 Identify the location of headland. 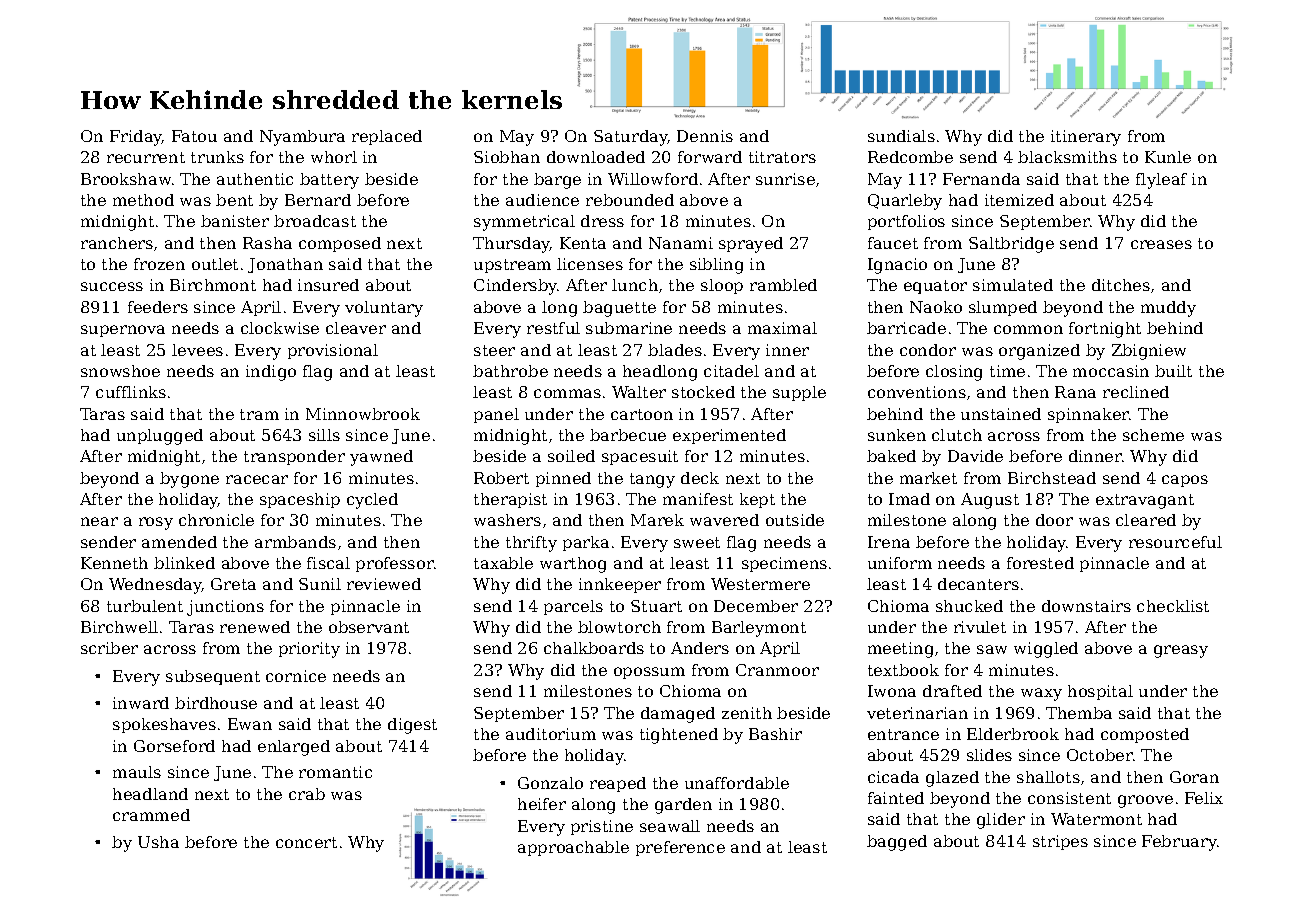
(150, 794).
